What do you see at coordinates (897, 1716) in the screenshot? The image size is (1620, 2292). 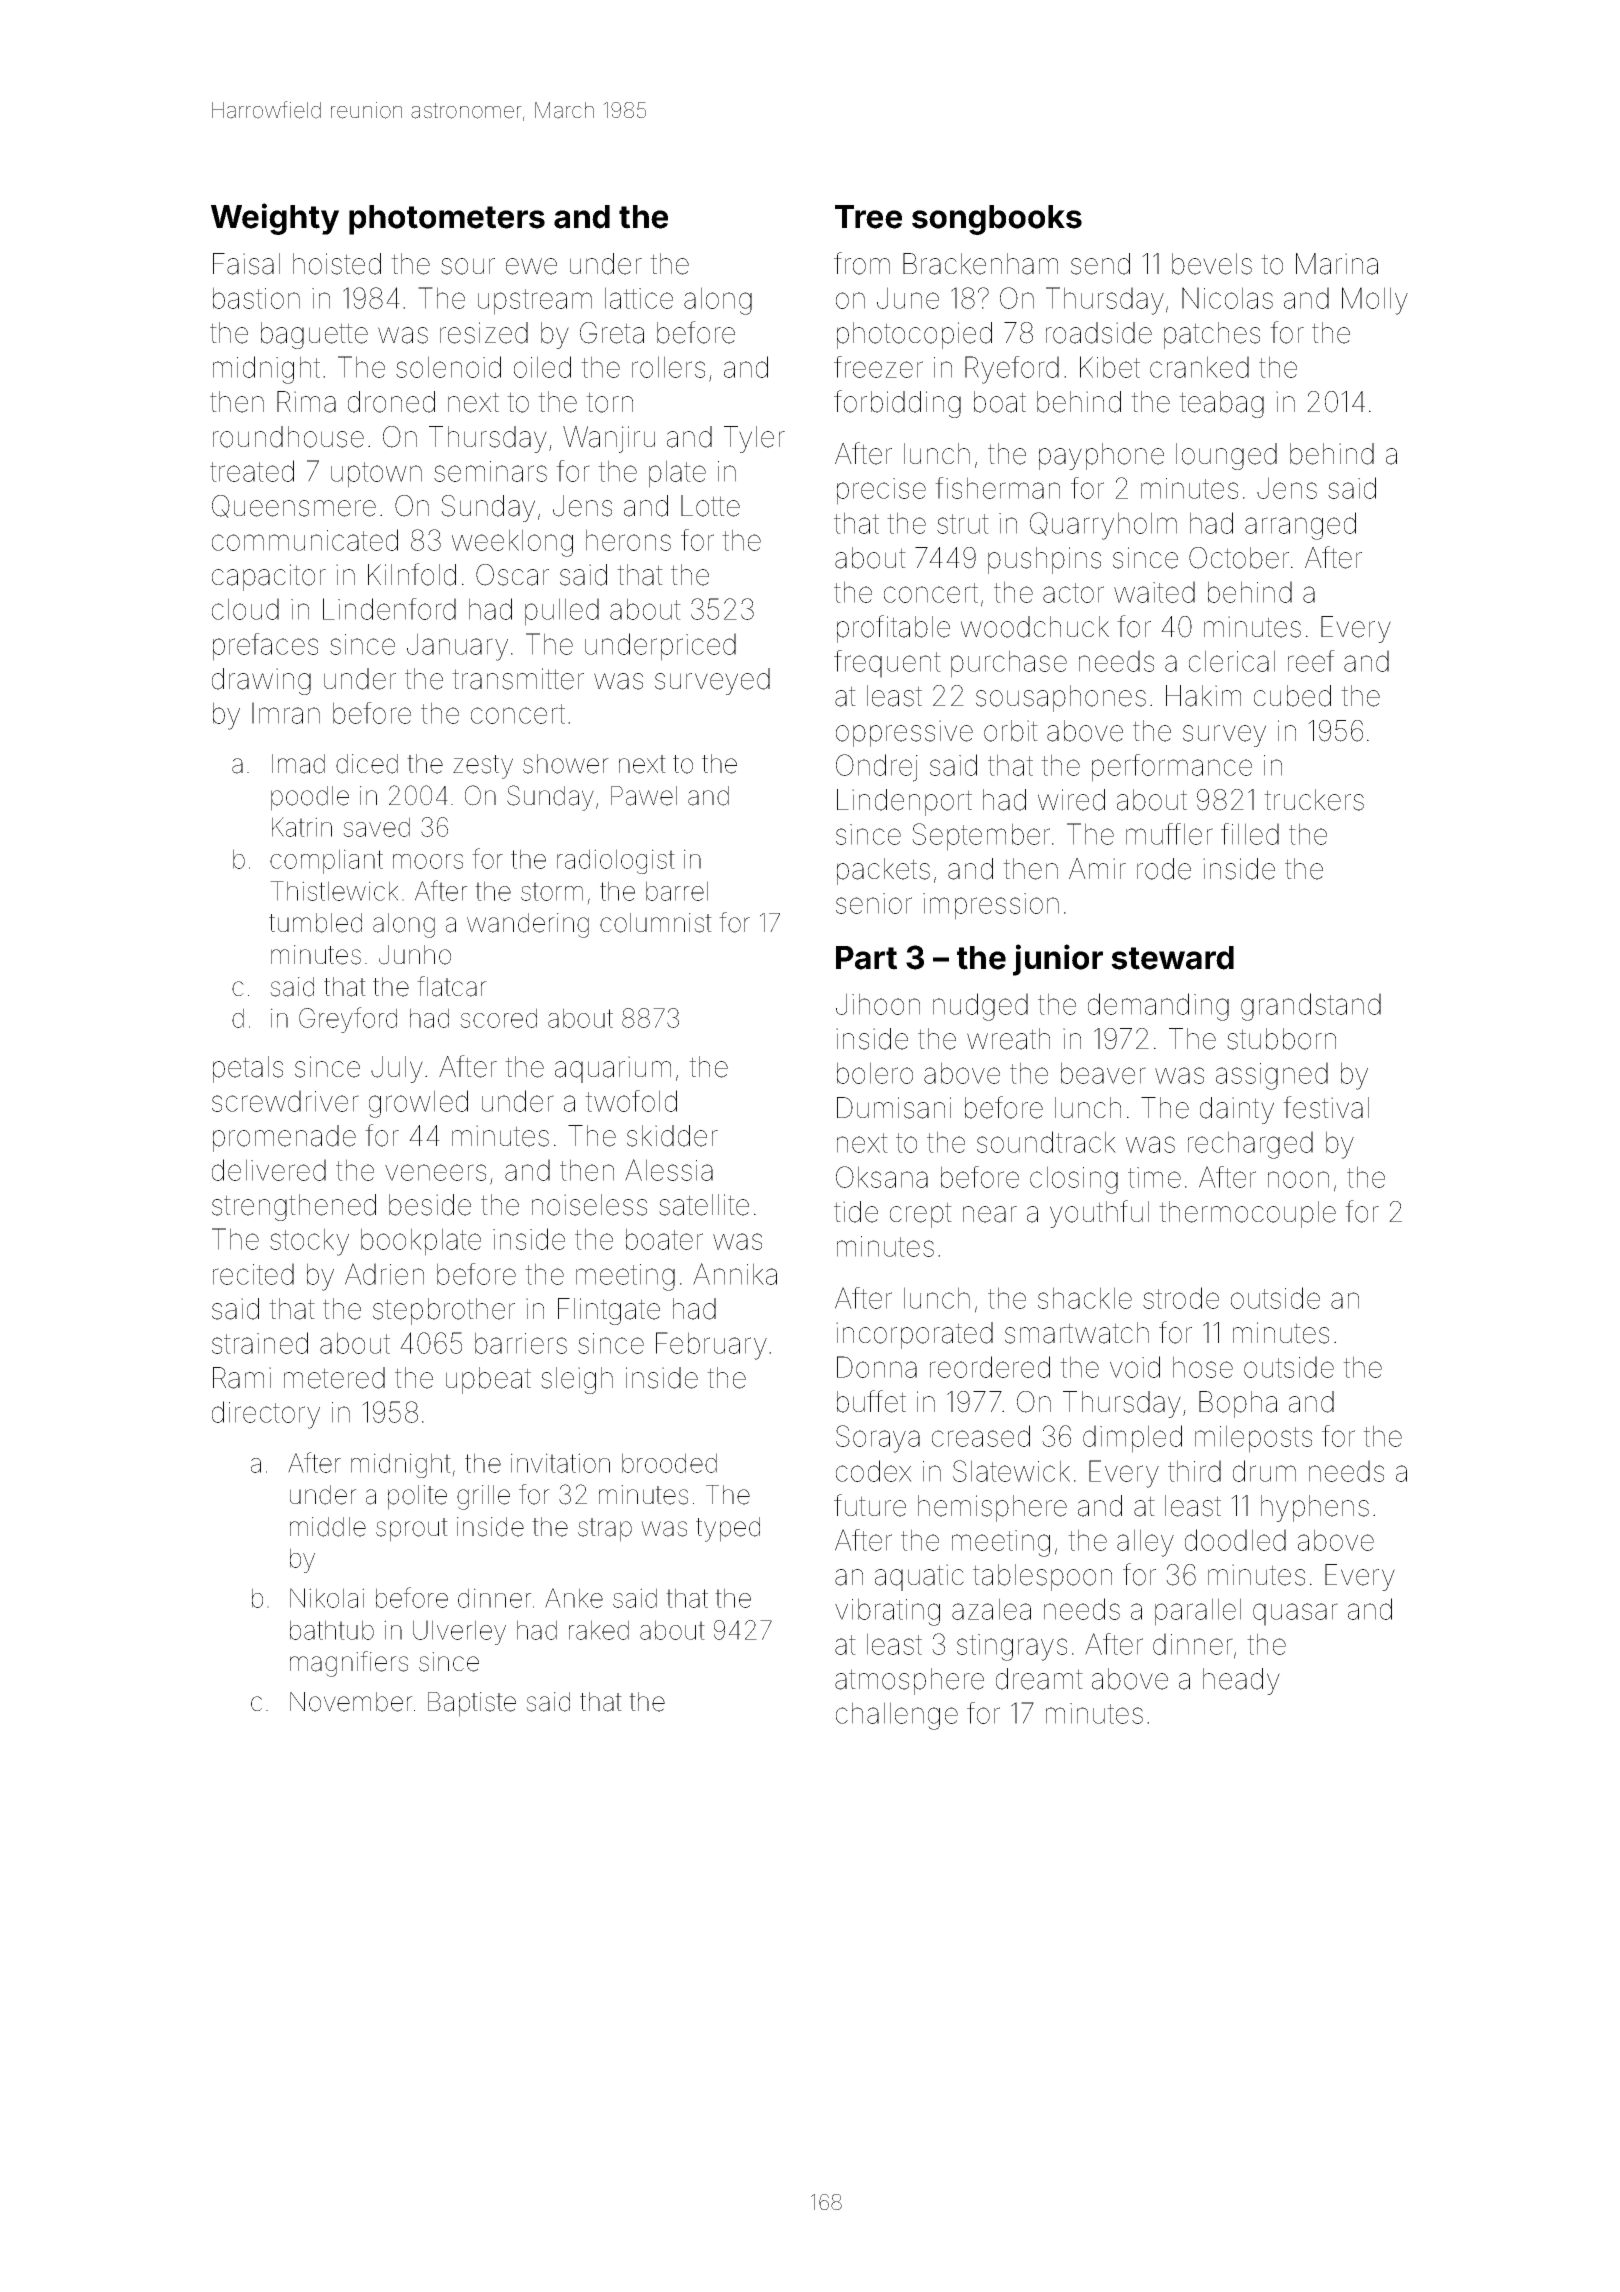 I see `challenge` at bounding box center [897, 1716].
